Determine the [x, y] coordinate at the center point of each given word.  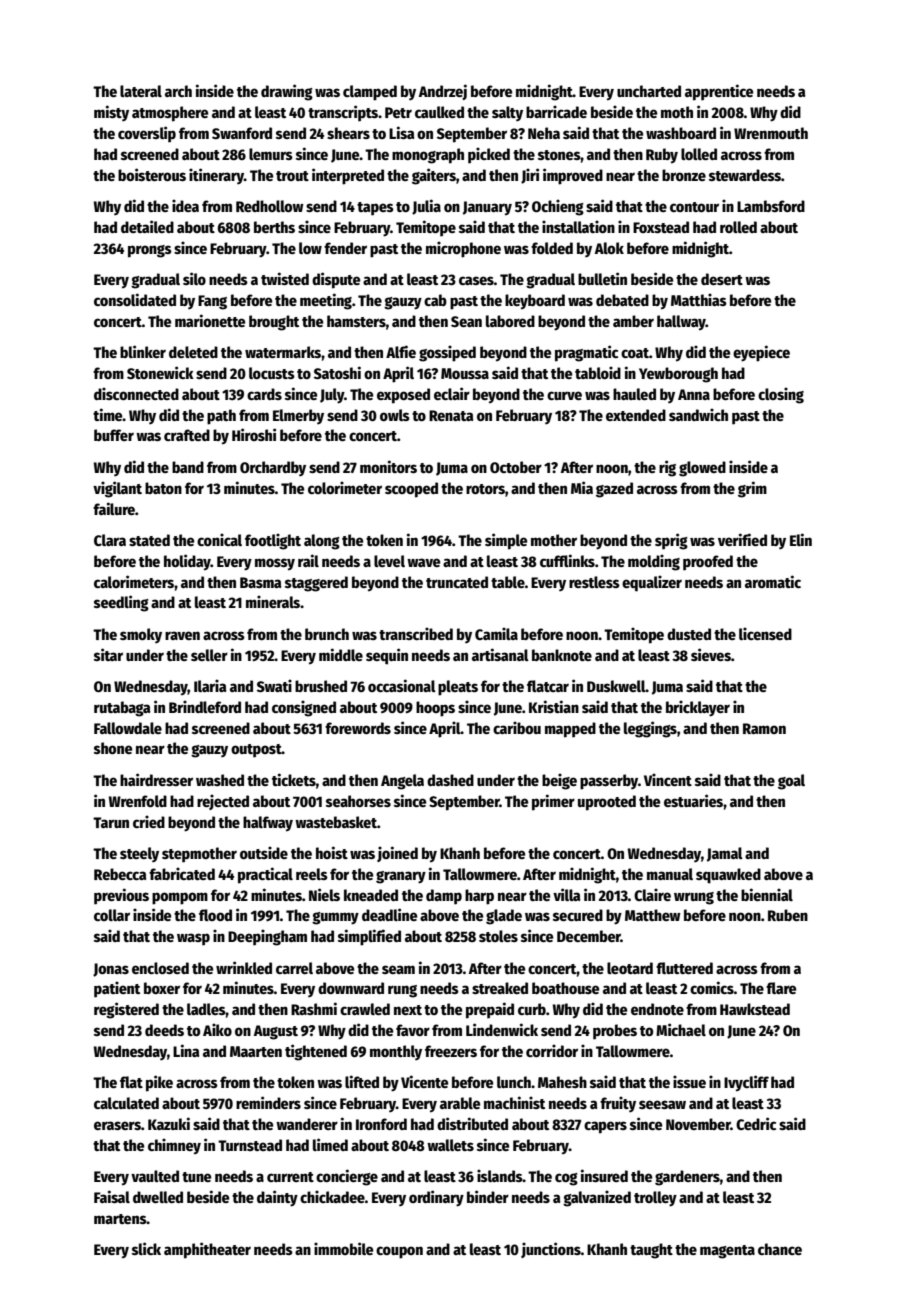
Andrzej [443, 92]
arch [178, 91]
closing [781, 395]
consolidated [135, 299]
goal [791, 782]
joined [397, 854]
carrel [294, 968]
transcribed [416, 633]
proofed [708, 563]
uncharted [649, 91]
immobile [343, 1248]
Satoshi [337, 372]
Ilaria [210, 685]
